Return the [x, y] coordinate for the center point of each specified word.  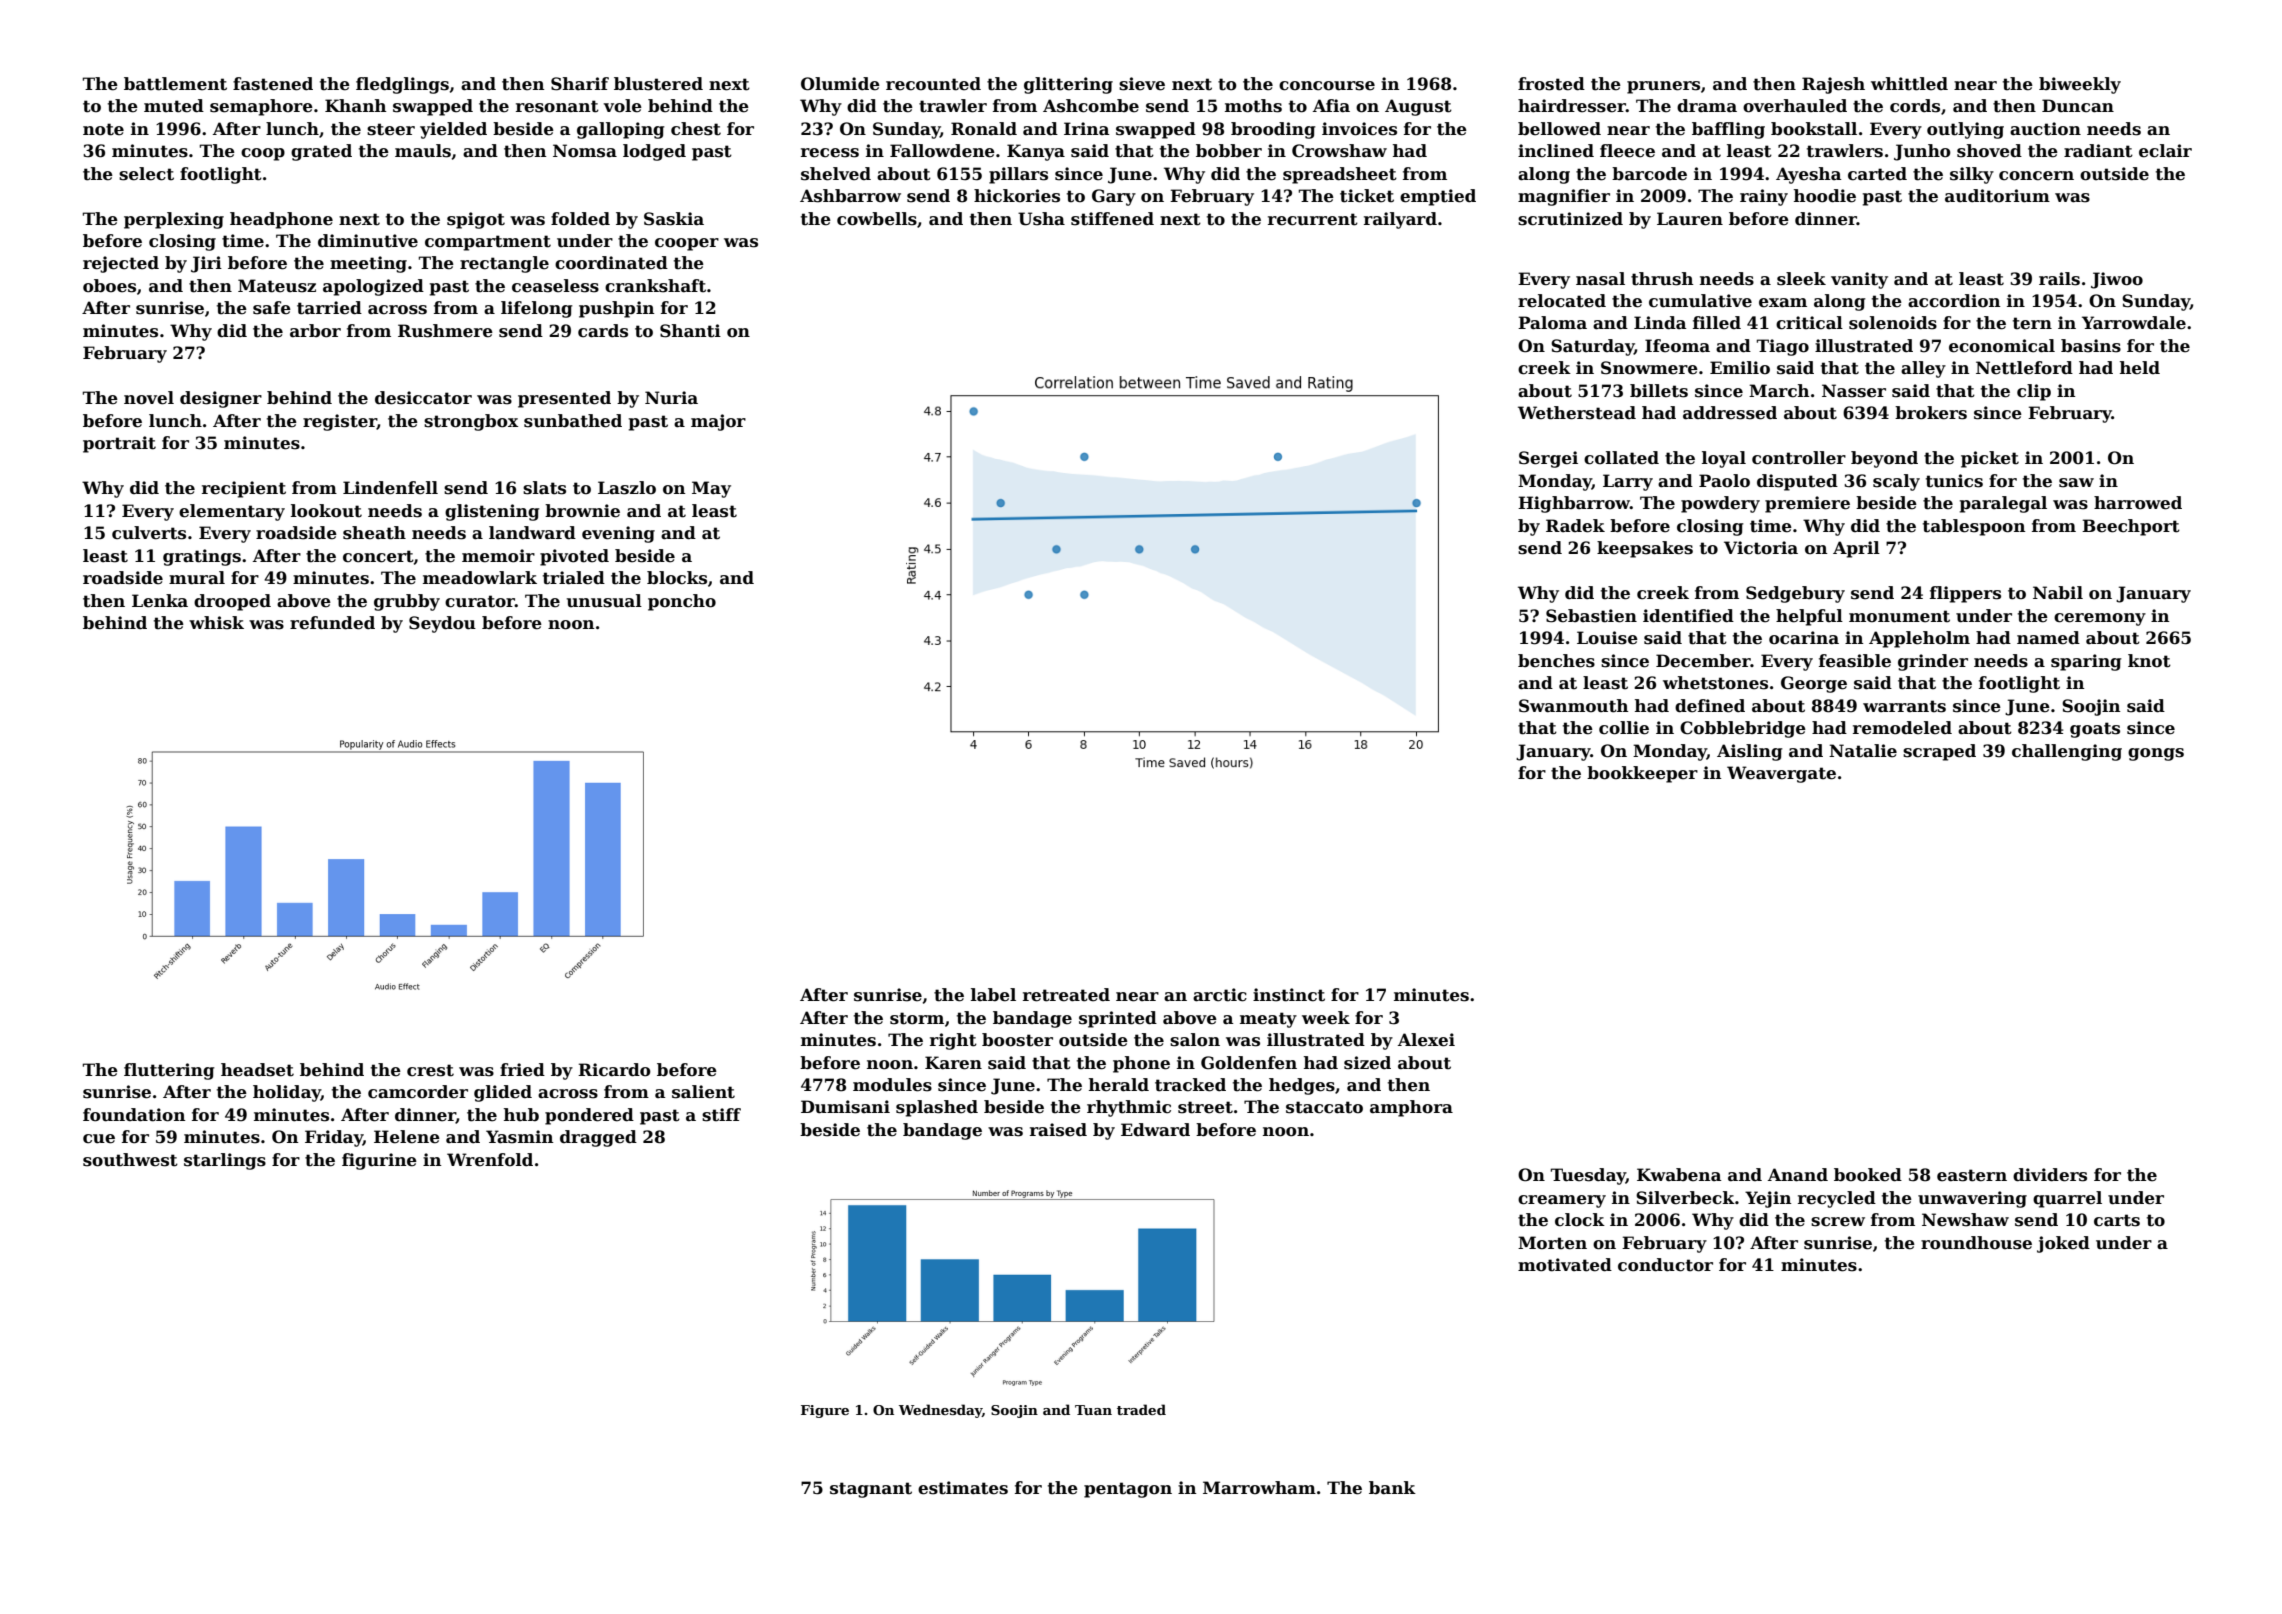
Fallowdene [942, 151]
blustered [658, 84]
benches [1556, 661]
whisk [216, 623]
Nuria [671, 398]
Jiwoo [2117, 280]
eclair [2165, 151]
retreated [1066, 995]
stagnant [871, 1490]
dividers [2050, 1175]
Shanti [690, 331]
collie [1624, 728]
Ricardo [614, 1070]
